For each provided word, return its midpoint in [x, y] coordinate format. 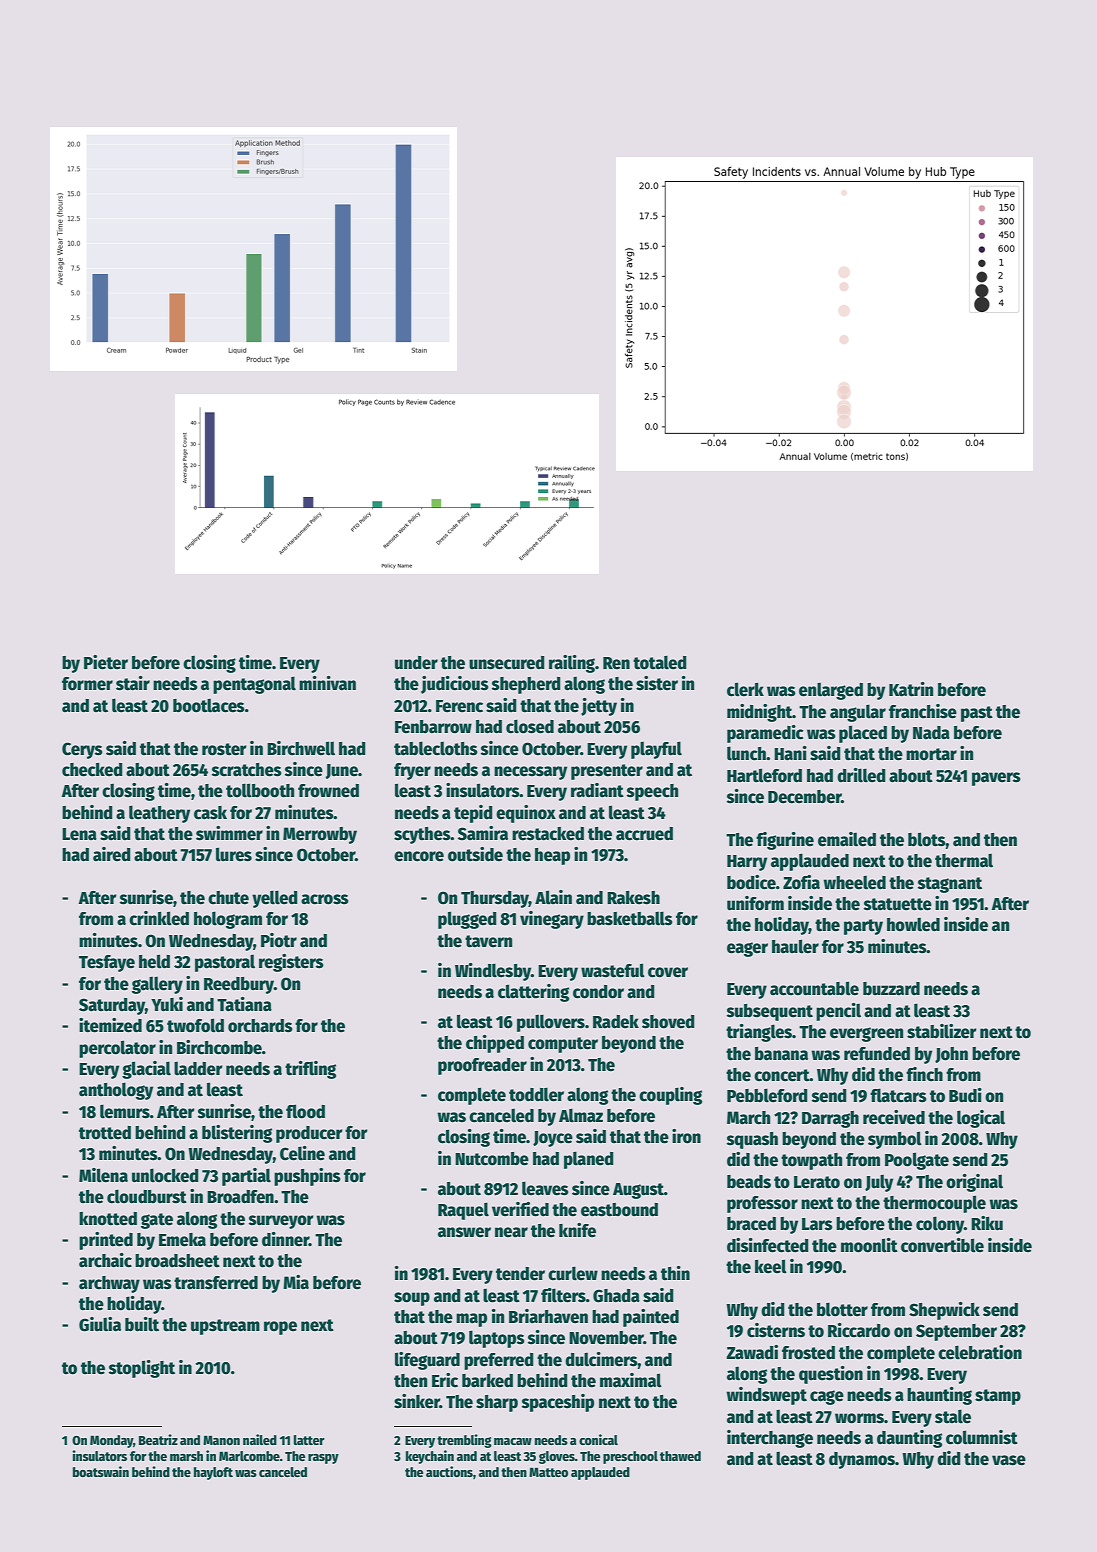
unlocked [165, 1175]
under [416, 663]
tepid [473, 814]
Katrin [911, 689]
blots [927, 839]
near [511, 1232]
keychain [430, 1457]
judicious [455, 685]
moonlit [869, 1245]
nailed [260, 1439]
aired [112, 854]
